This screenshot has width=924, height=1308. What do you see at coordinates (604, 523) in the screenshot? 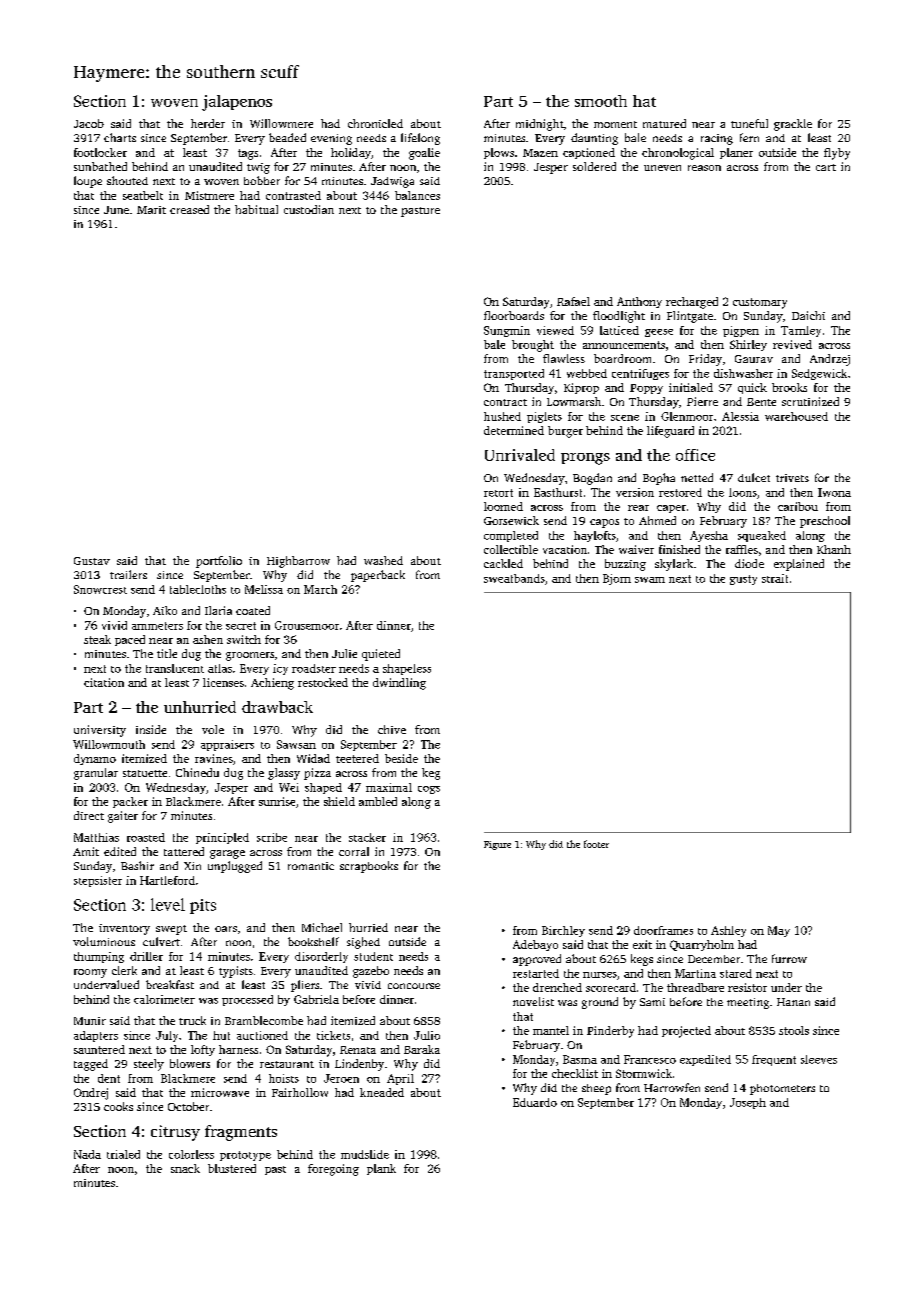
I see `capos` at bounding box center [604, 523].
